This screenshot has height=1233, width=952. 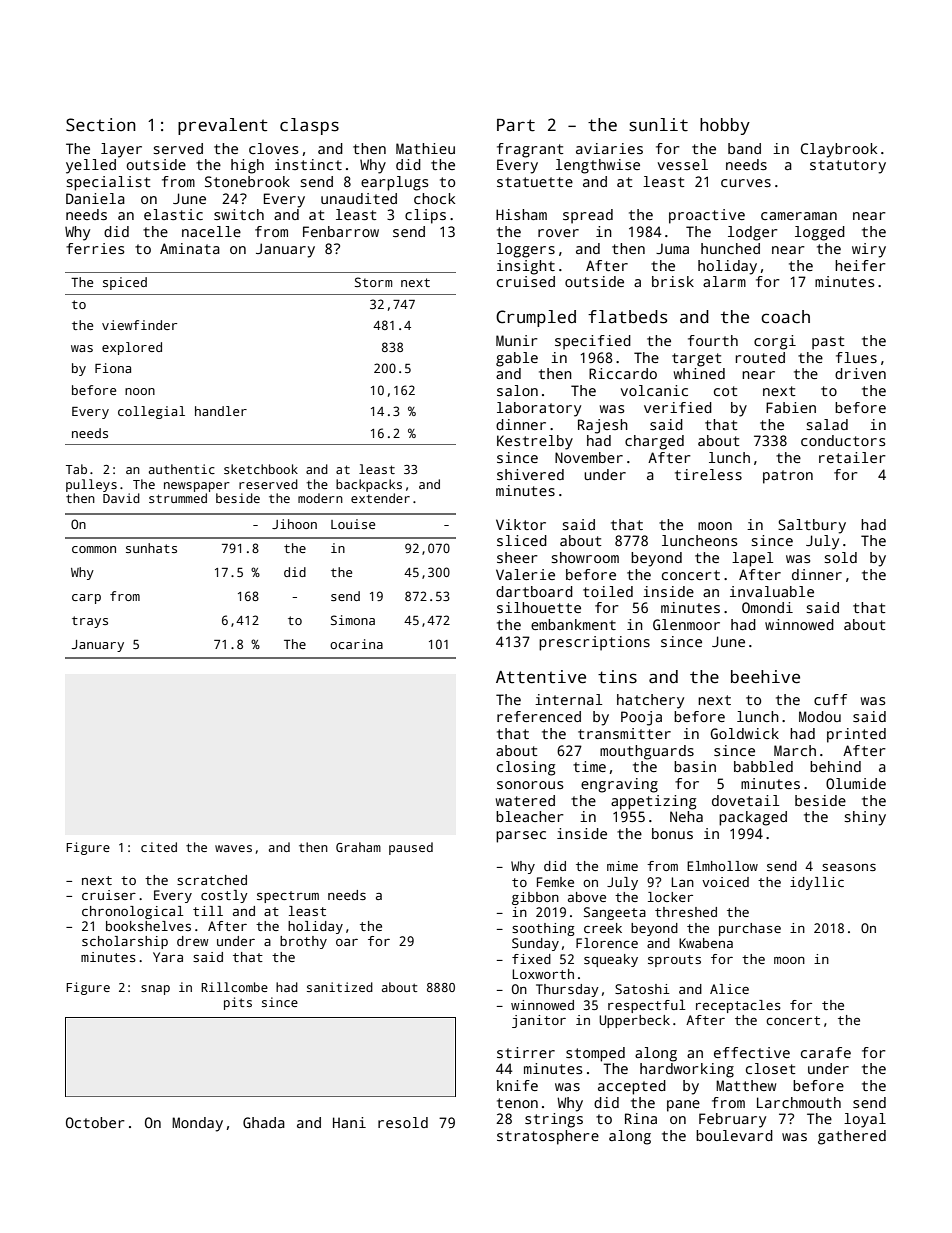 What do you see at coordinates (233, 848) in the screenshot?
I see `waves` at bounding box center [233, 848].
